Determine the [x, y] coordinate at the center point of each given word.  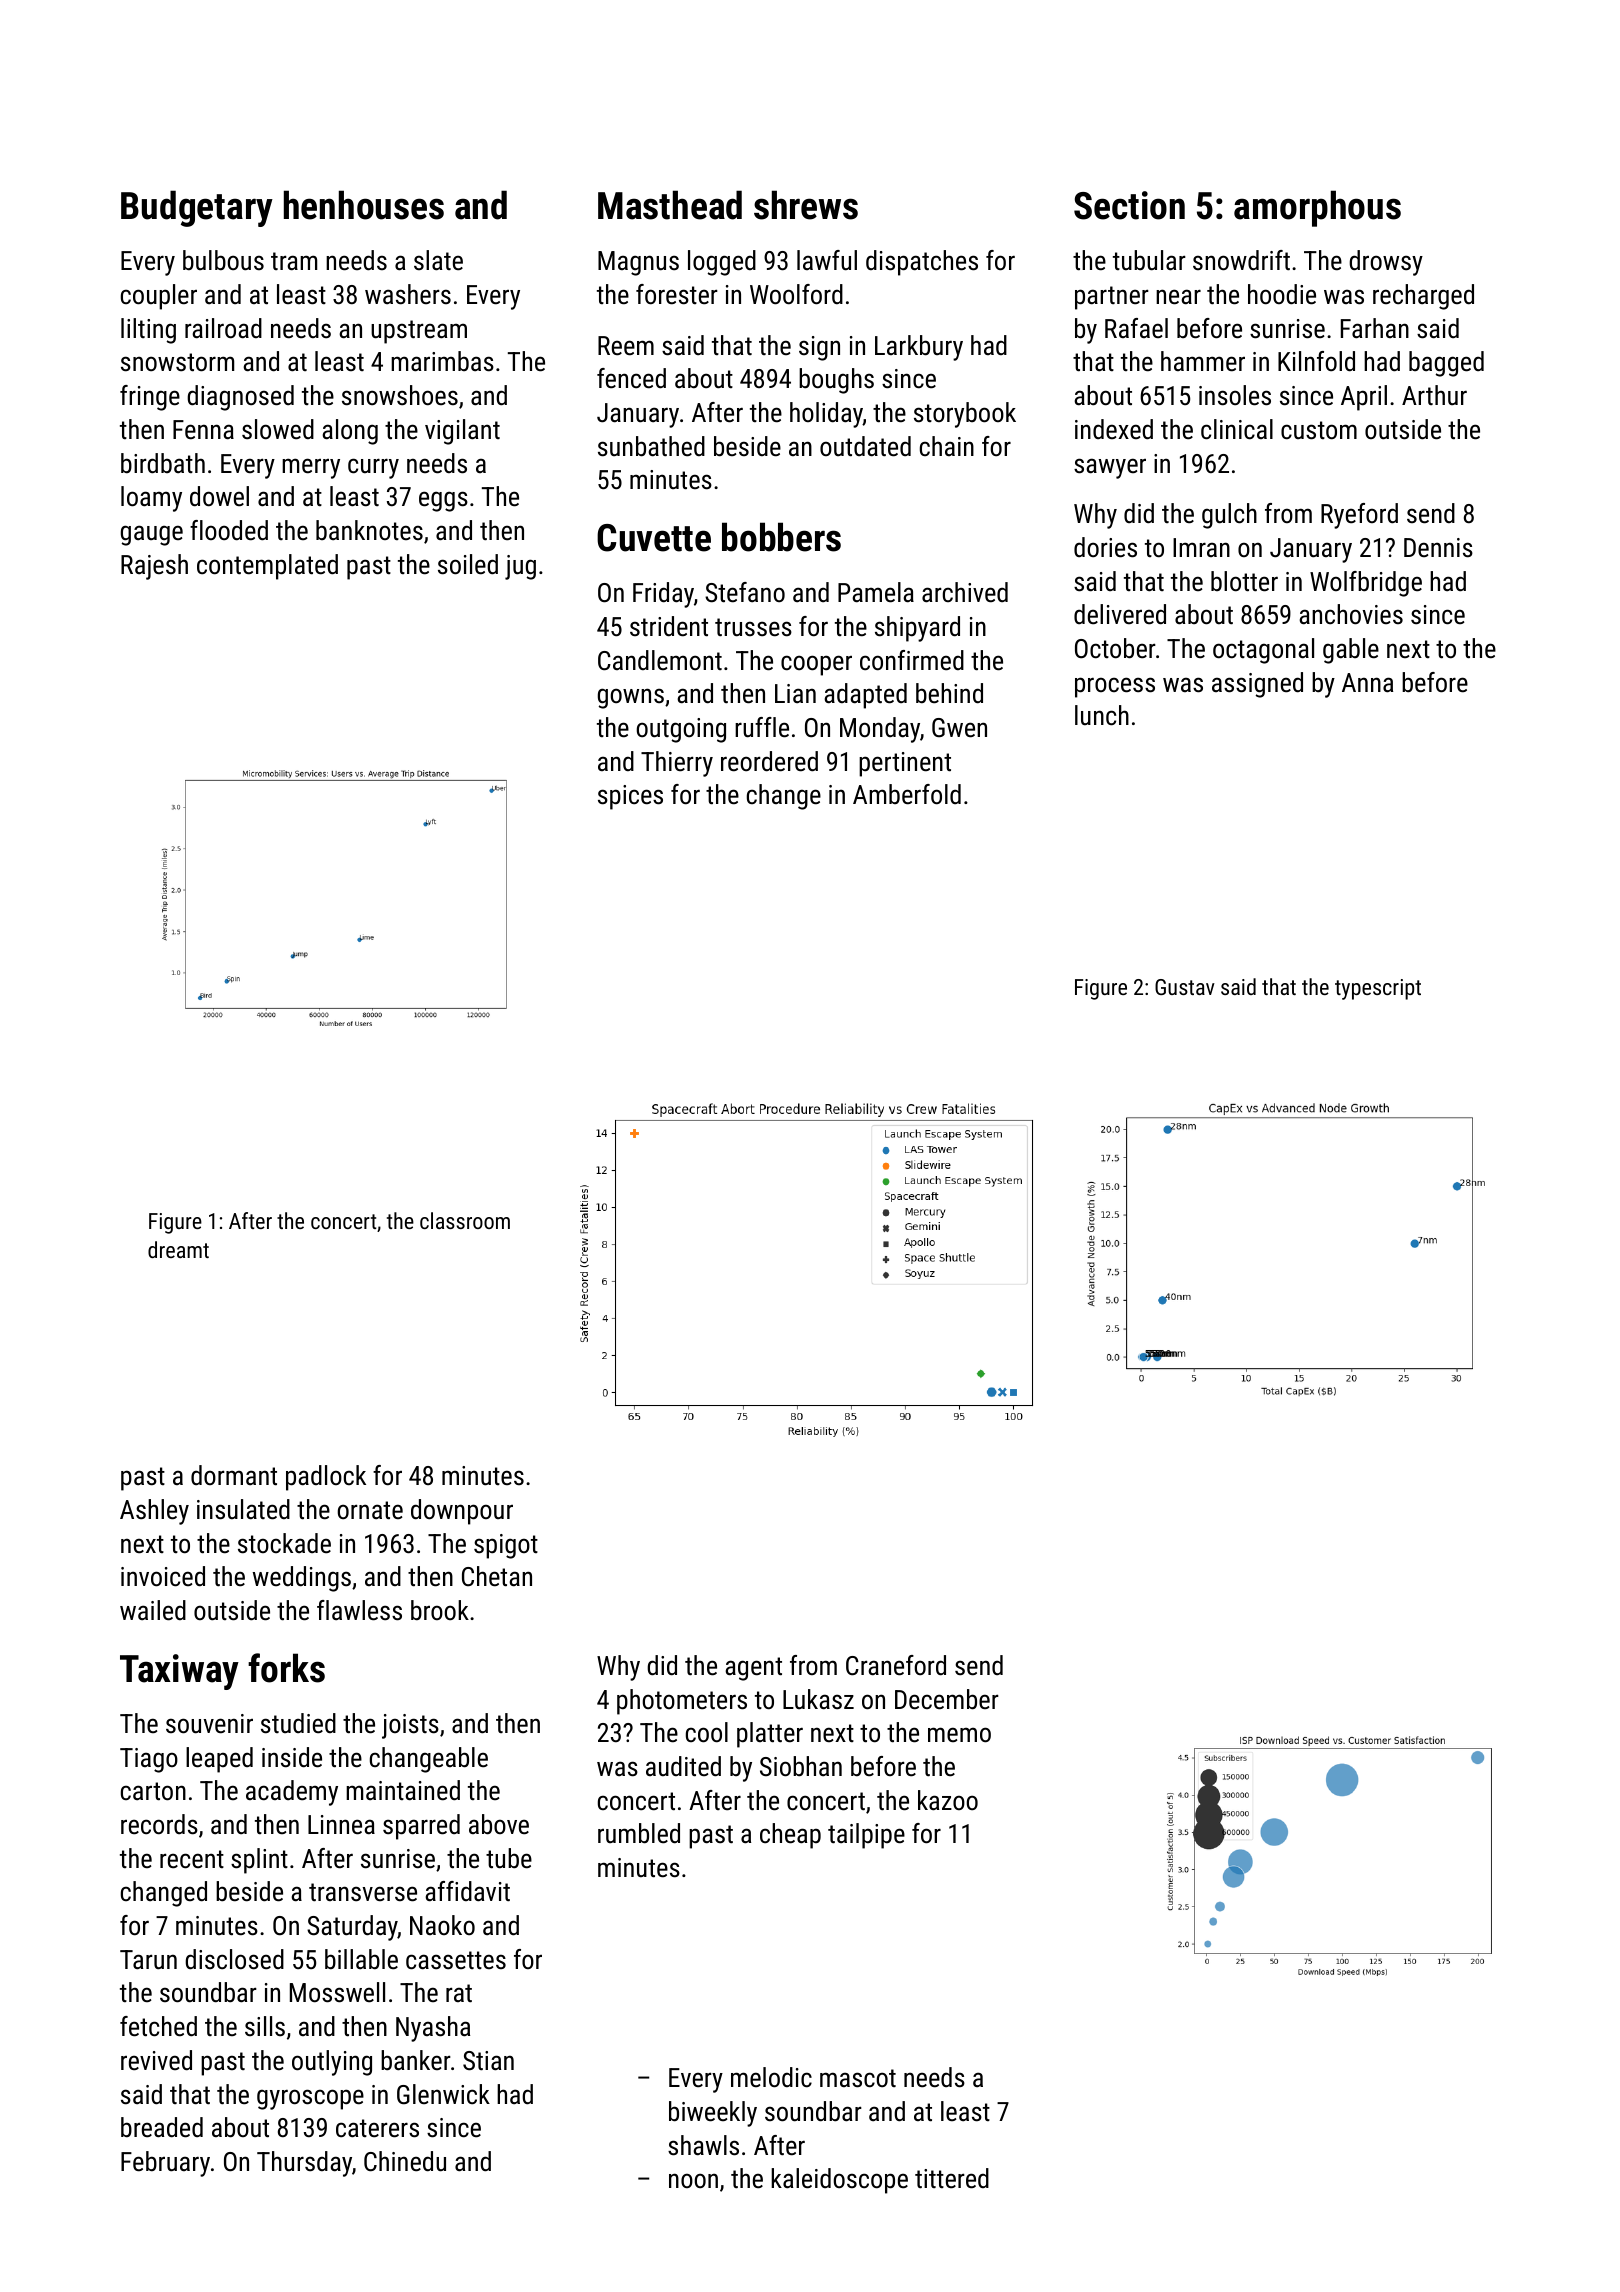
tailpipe [866, 1836]
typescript [1378, 989]
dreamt [178, 1249]
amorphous [1317, 208]
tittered [952, 2178]
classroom [465, 1220]
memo [959, 1735]
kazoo [948, 1800]
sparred [421, 1827]
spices [630, 797]
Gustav [1185, 987]
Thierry [677, 764]
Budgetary [197, 208]
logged [722, 263]
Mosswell [337, 1992]
